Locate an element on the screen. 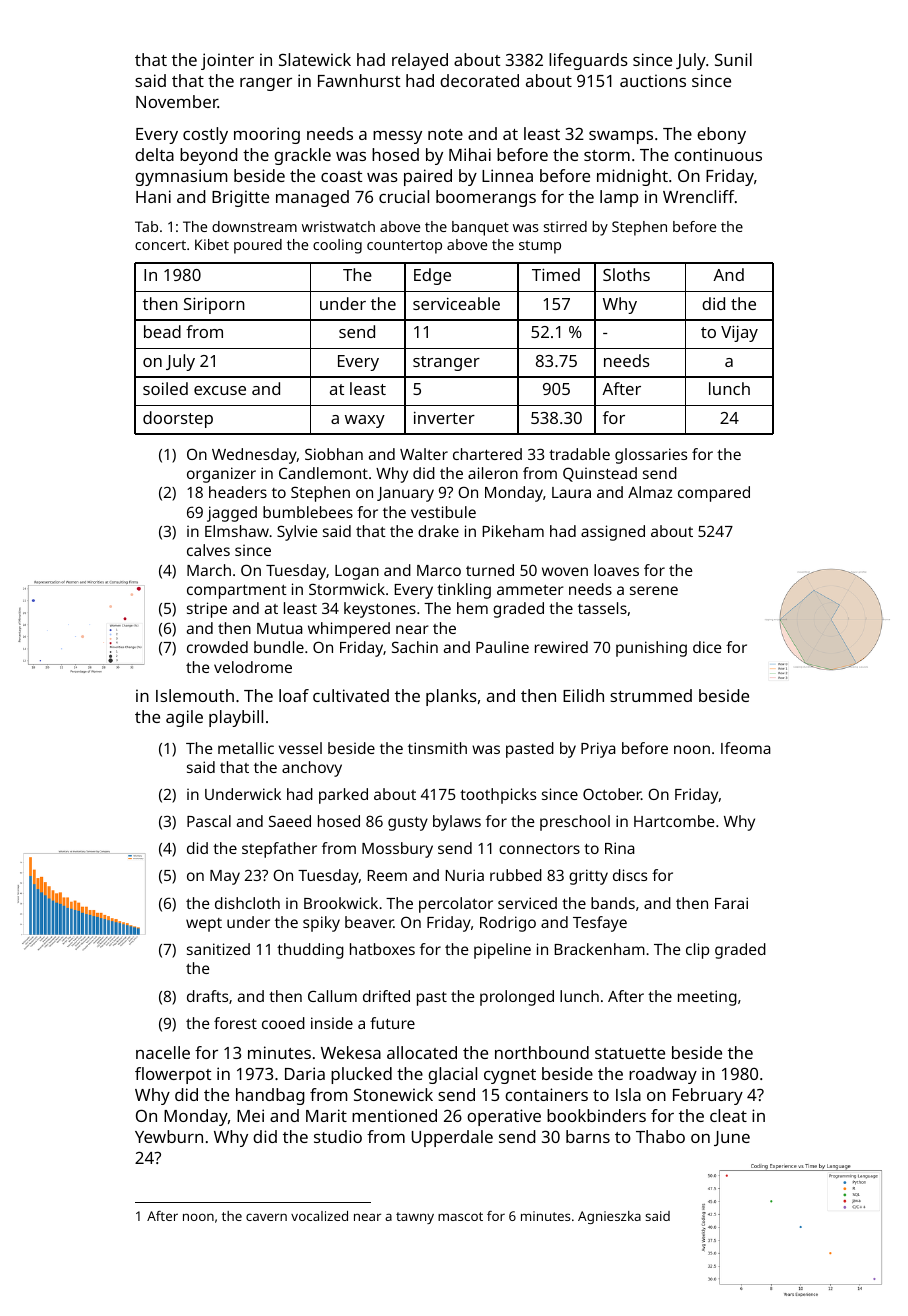 This screenshot has height=1316, width=908. turned is located at coordinates (490, 570).
